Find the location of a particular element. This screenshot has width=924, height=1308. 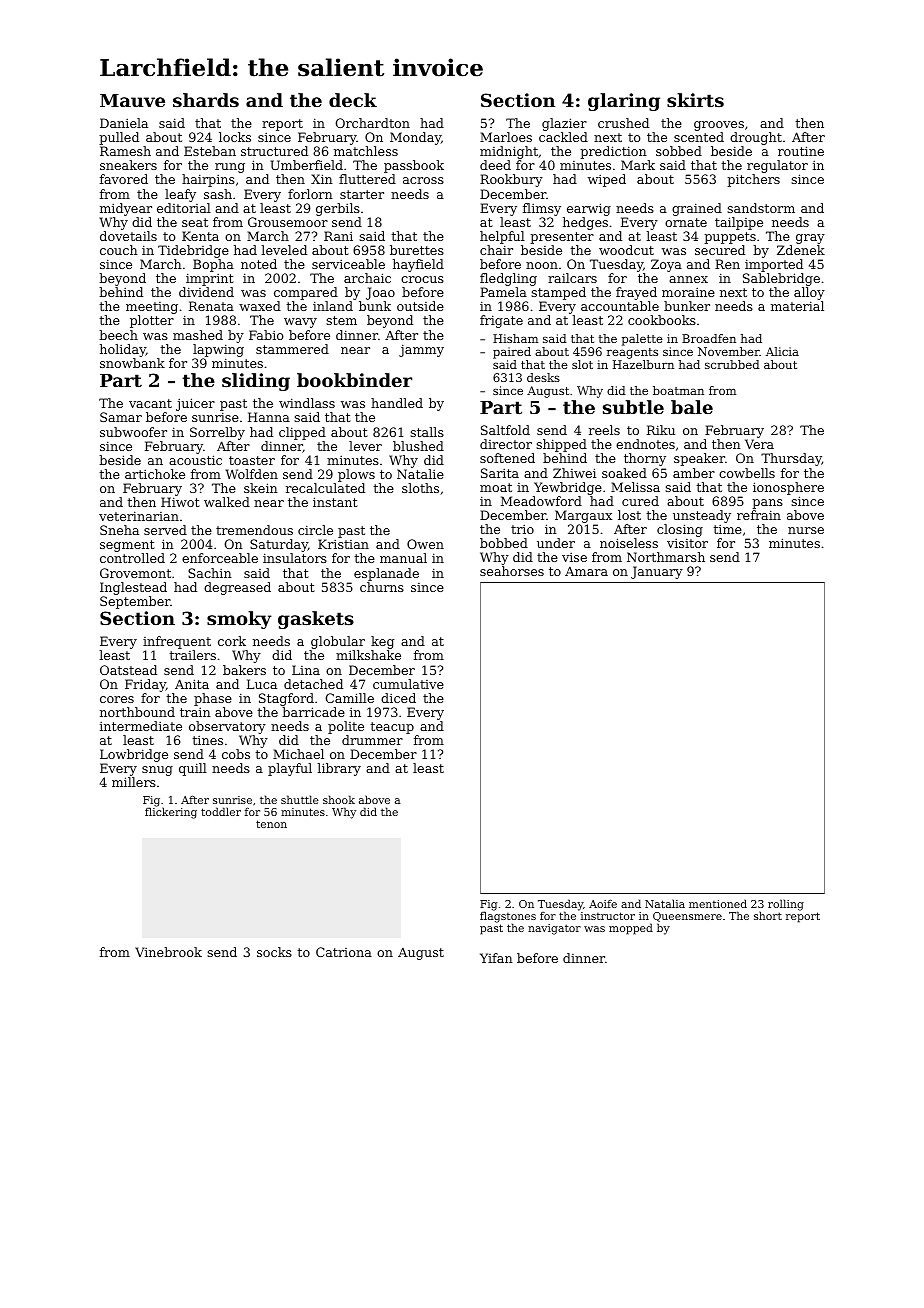

Vinebrook is located at coordinates (168, 952).
